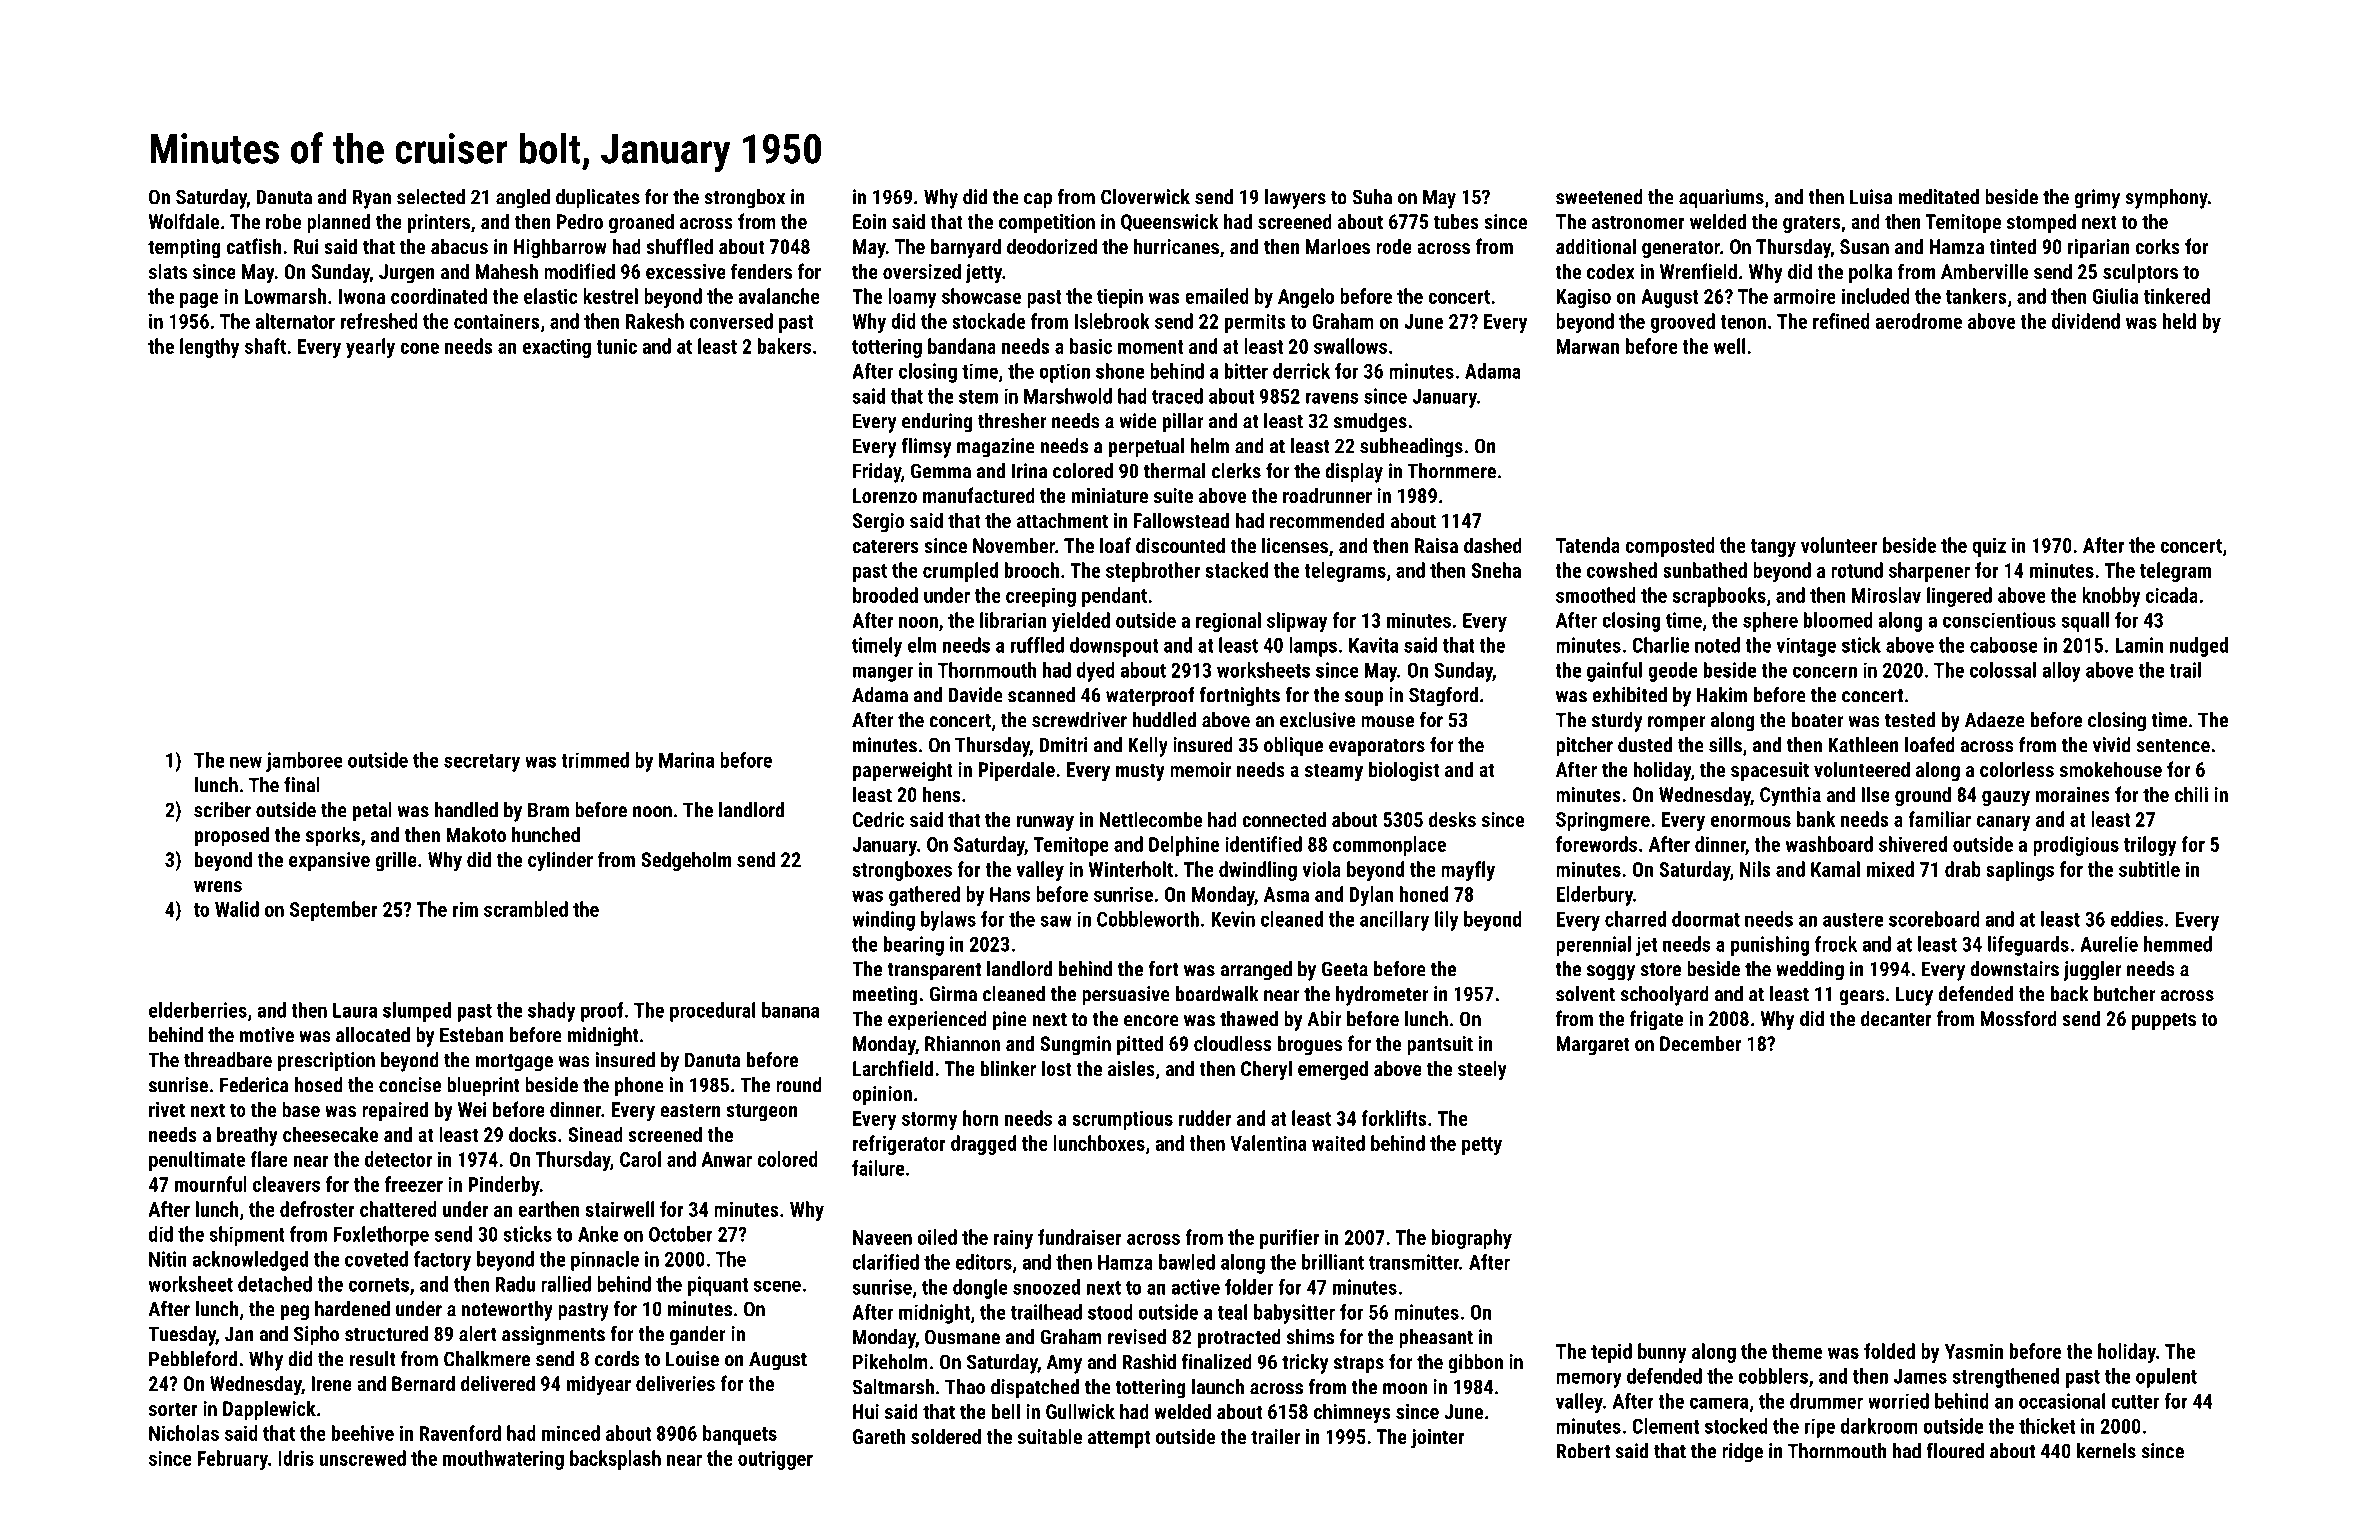 The height and width of the document is (1540, 2380). Describe the element at coordinates (232, 1460) in the document. I see `February` at that location.
